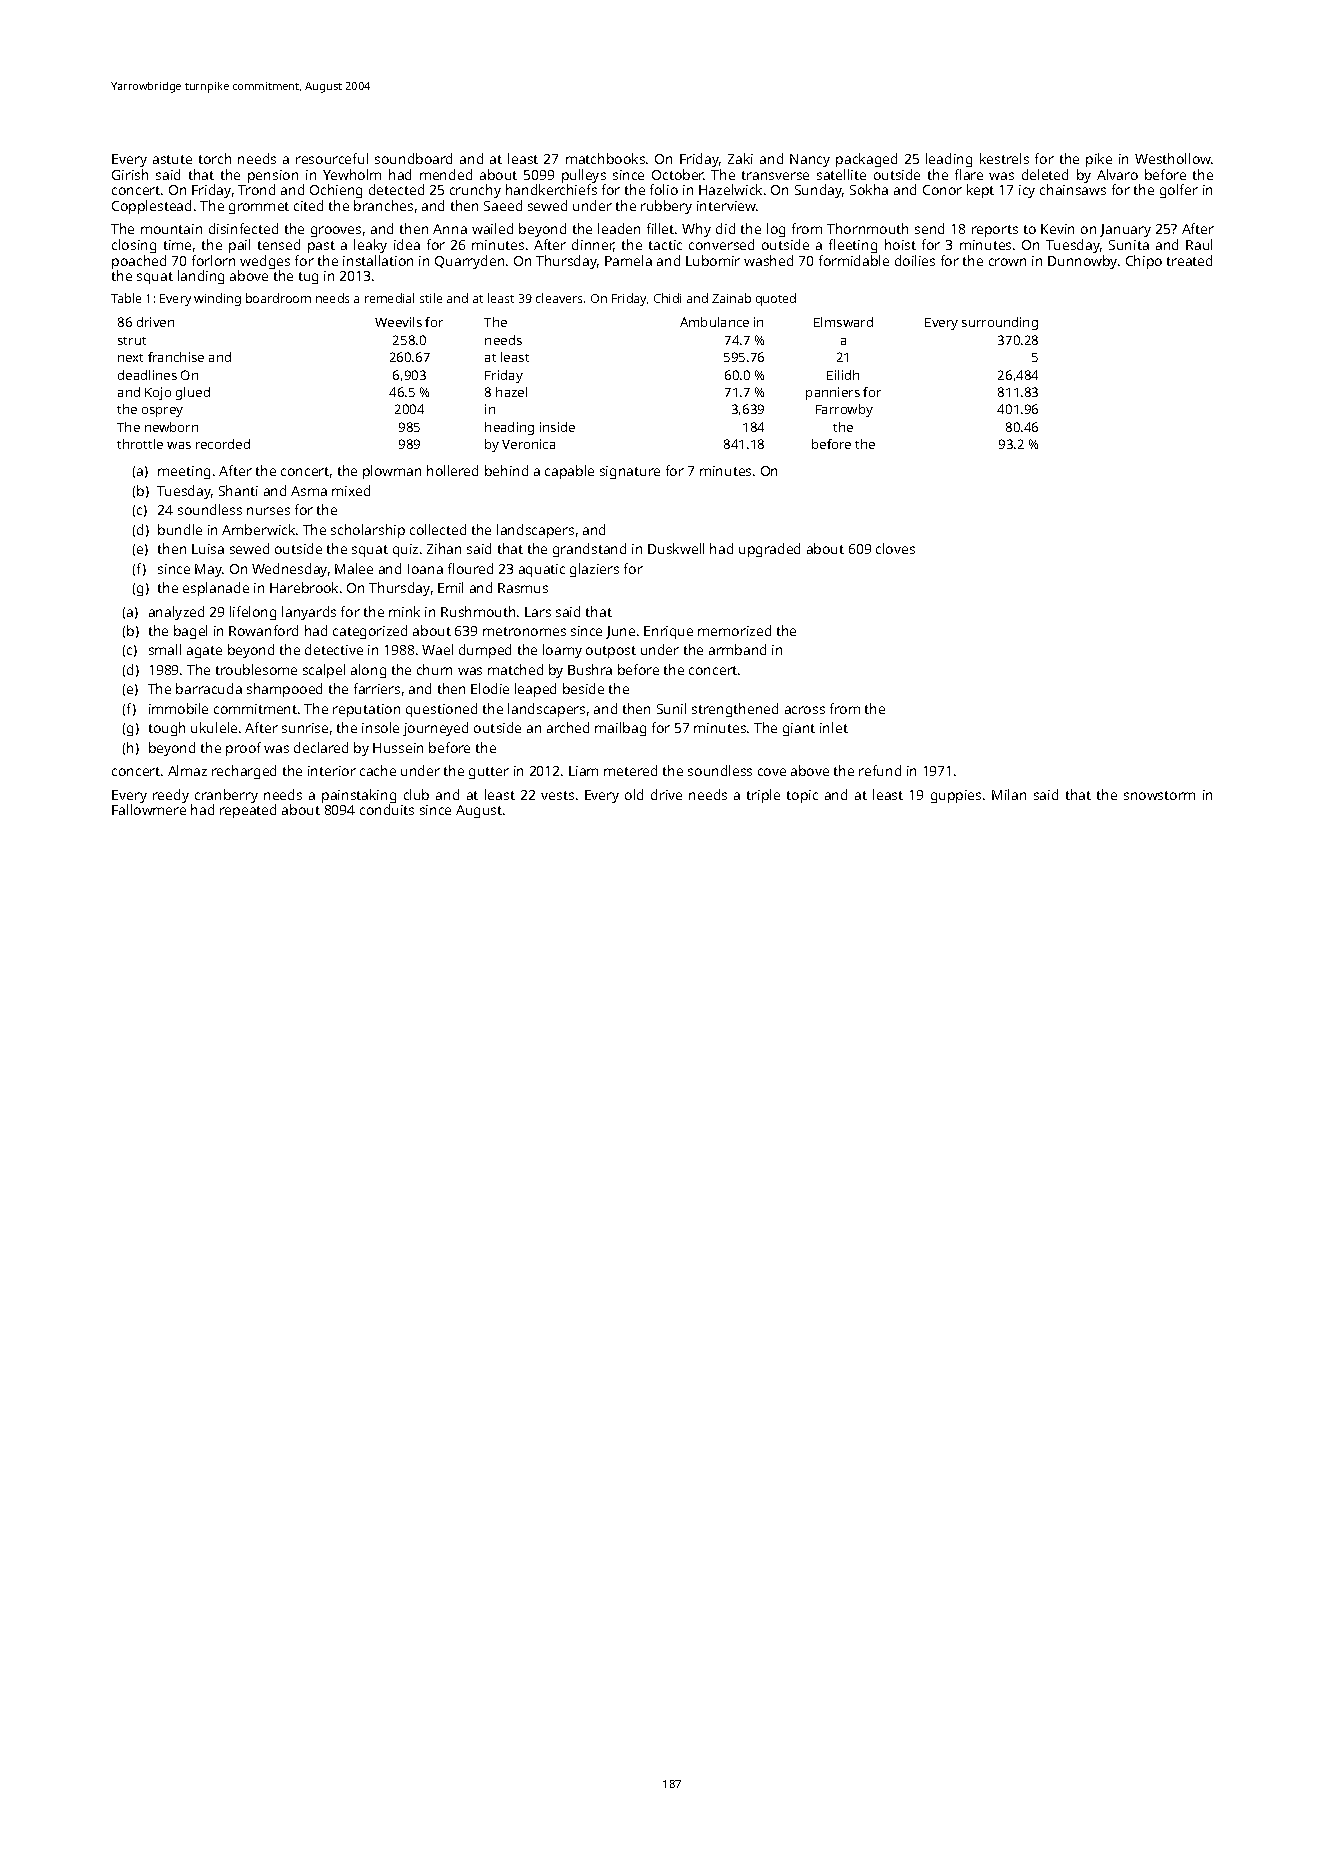 This page has height=1876, width=1326. I want to click on cove, so click(772, 772).
